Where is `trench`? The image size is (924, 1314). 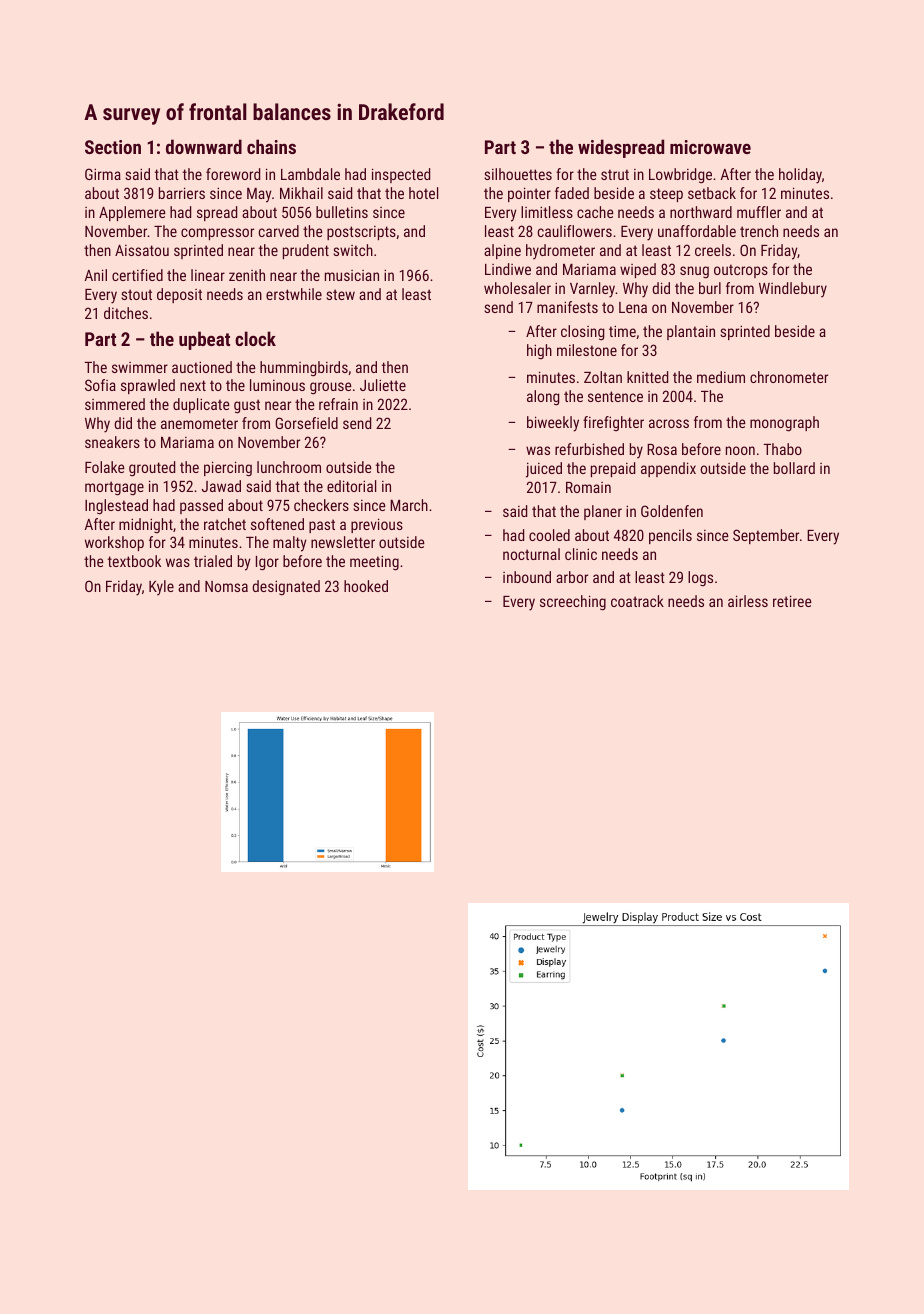 trench is located at coordinates (759, 231).
